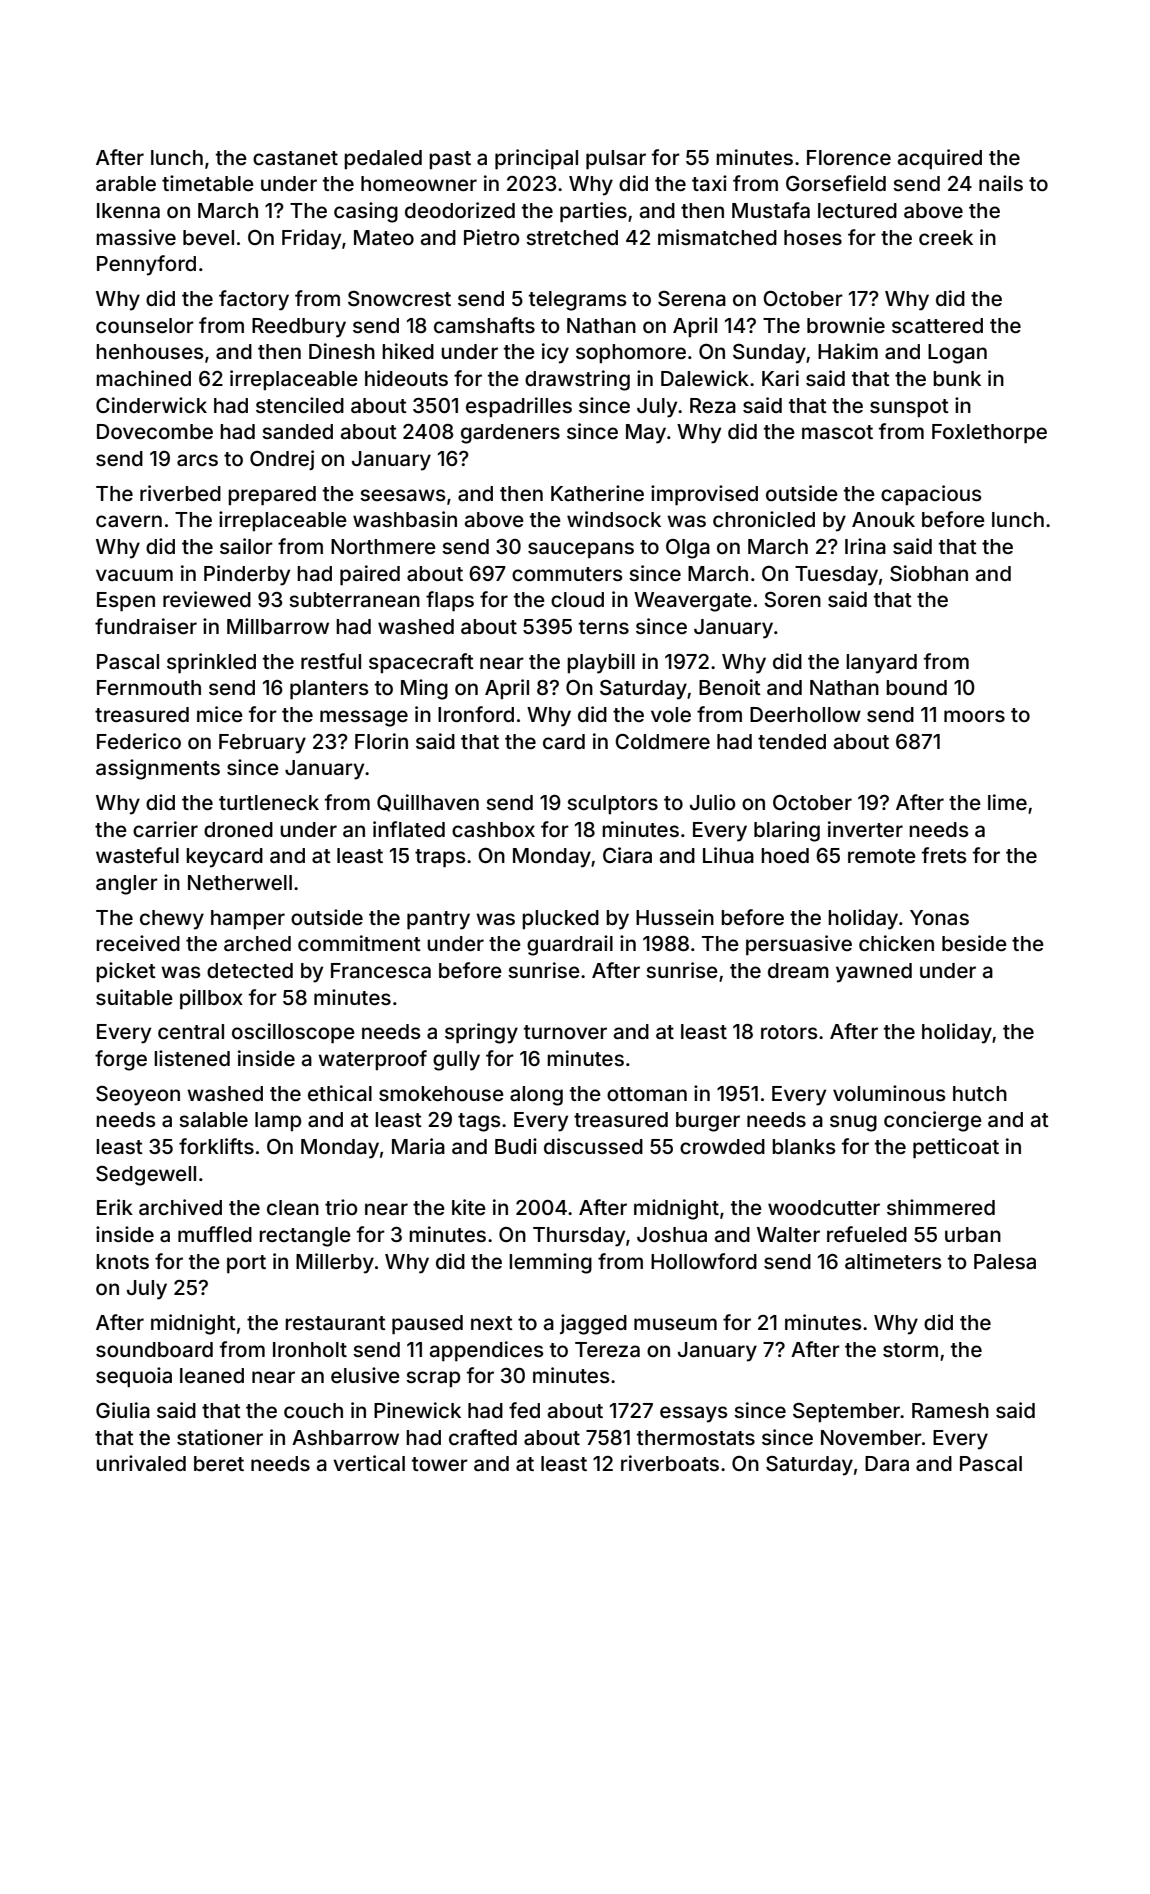 The width and height of the screenshot is (1150, 1894). Describe the element at coordinates (492, 1323) in the screenshot. I see `next` at that location.
